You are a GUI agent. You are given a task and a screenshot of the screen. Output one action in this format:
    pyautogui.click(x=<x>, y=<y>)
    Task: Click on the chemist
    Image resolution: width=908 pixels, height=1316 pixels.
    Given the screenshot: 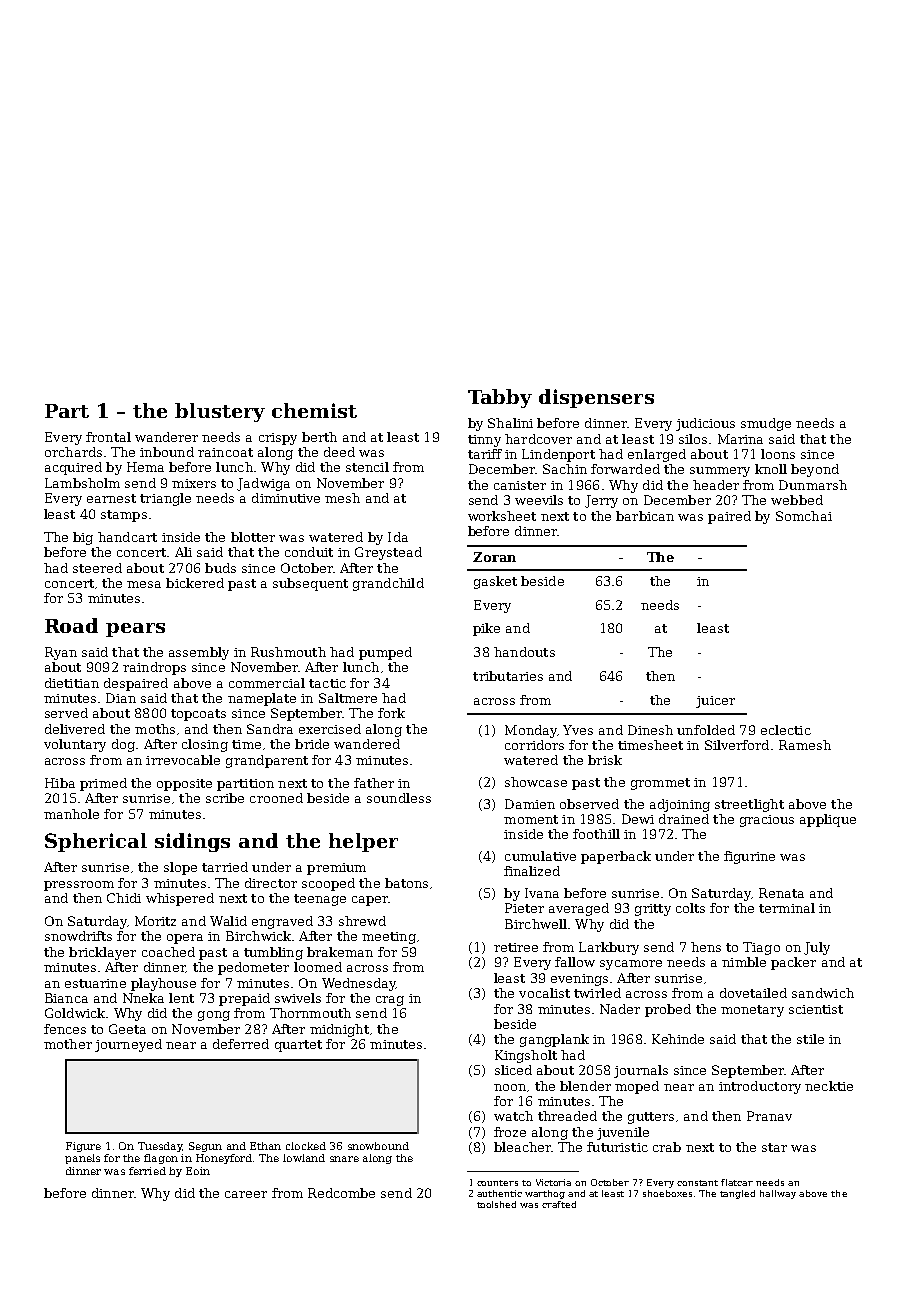 What is the action you would take?
    pyautogui.click(x=314, y=410)
